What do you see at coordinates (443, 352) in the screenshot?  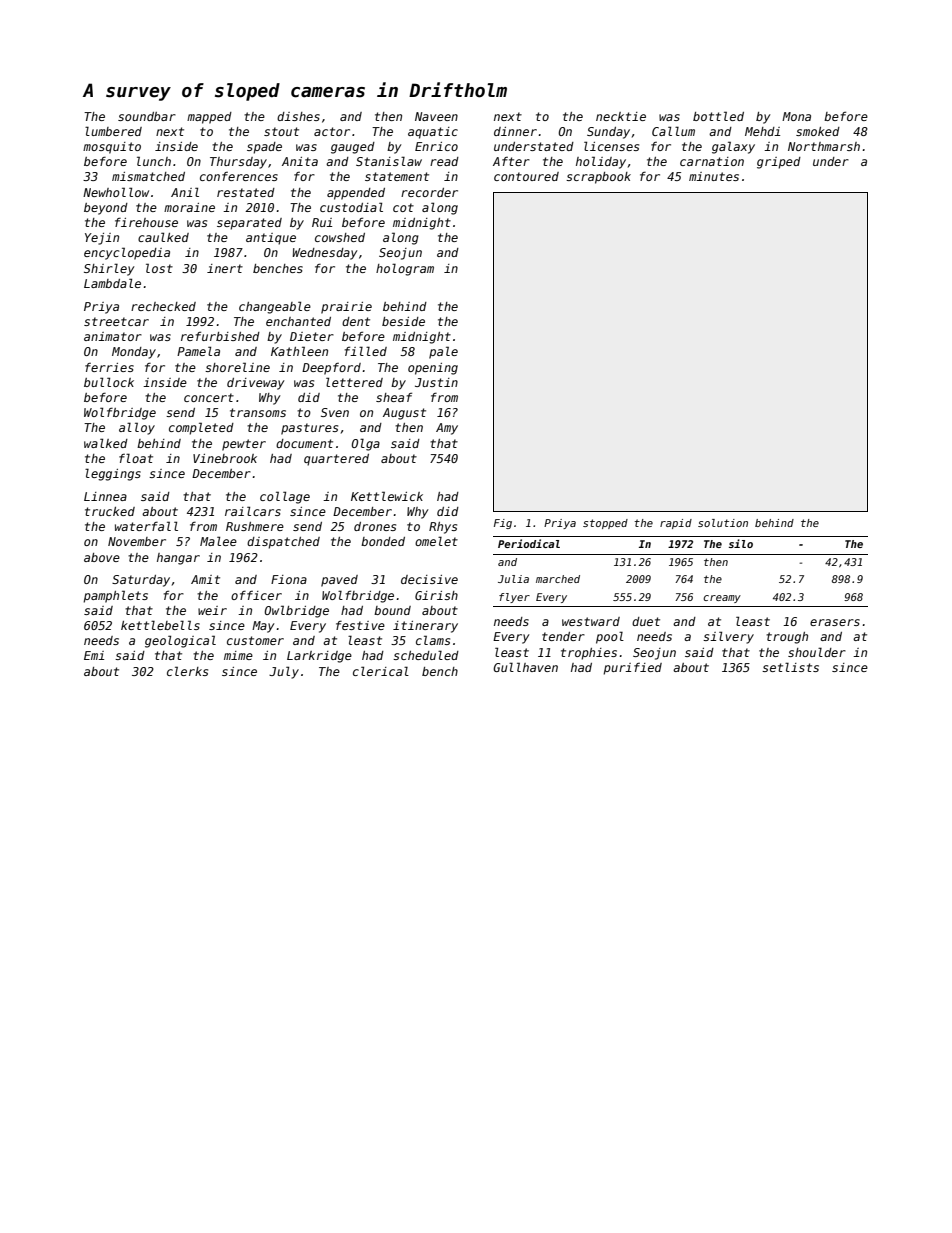 I see `pale` at bounding box center [443, 352].
